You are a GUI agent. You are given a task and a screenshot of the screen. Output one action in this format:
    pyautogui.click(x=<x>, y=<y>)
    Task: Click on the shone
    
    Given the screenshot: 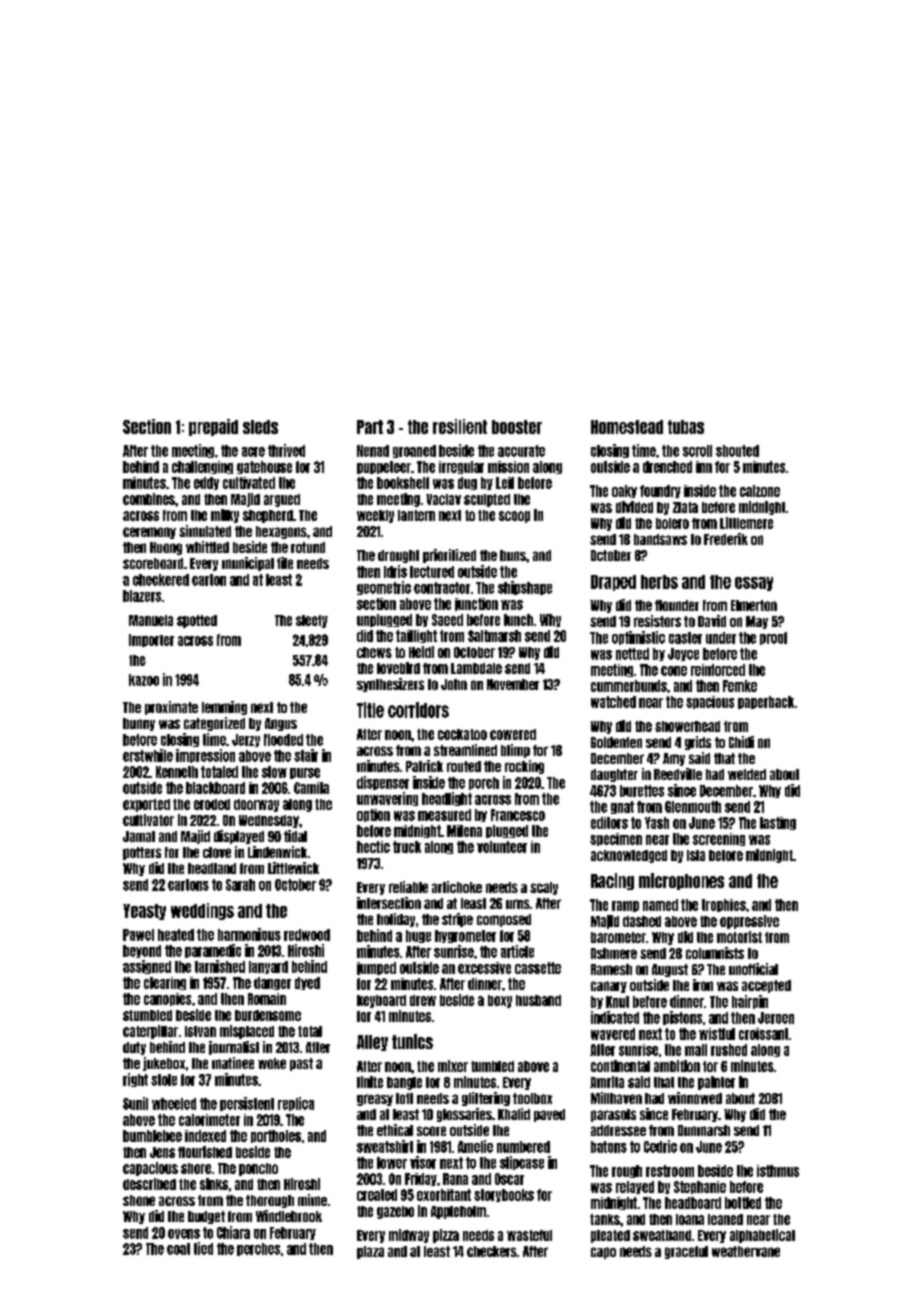 What is the action you would take?
    pyautogui.click(x=139, y=1200)
